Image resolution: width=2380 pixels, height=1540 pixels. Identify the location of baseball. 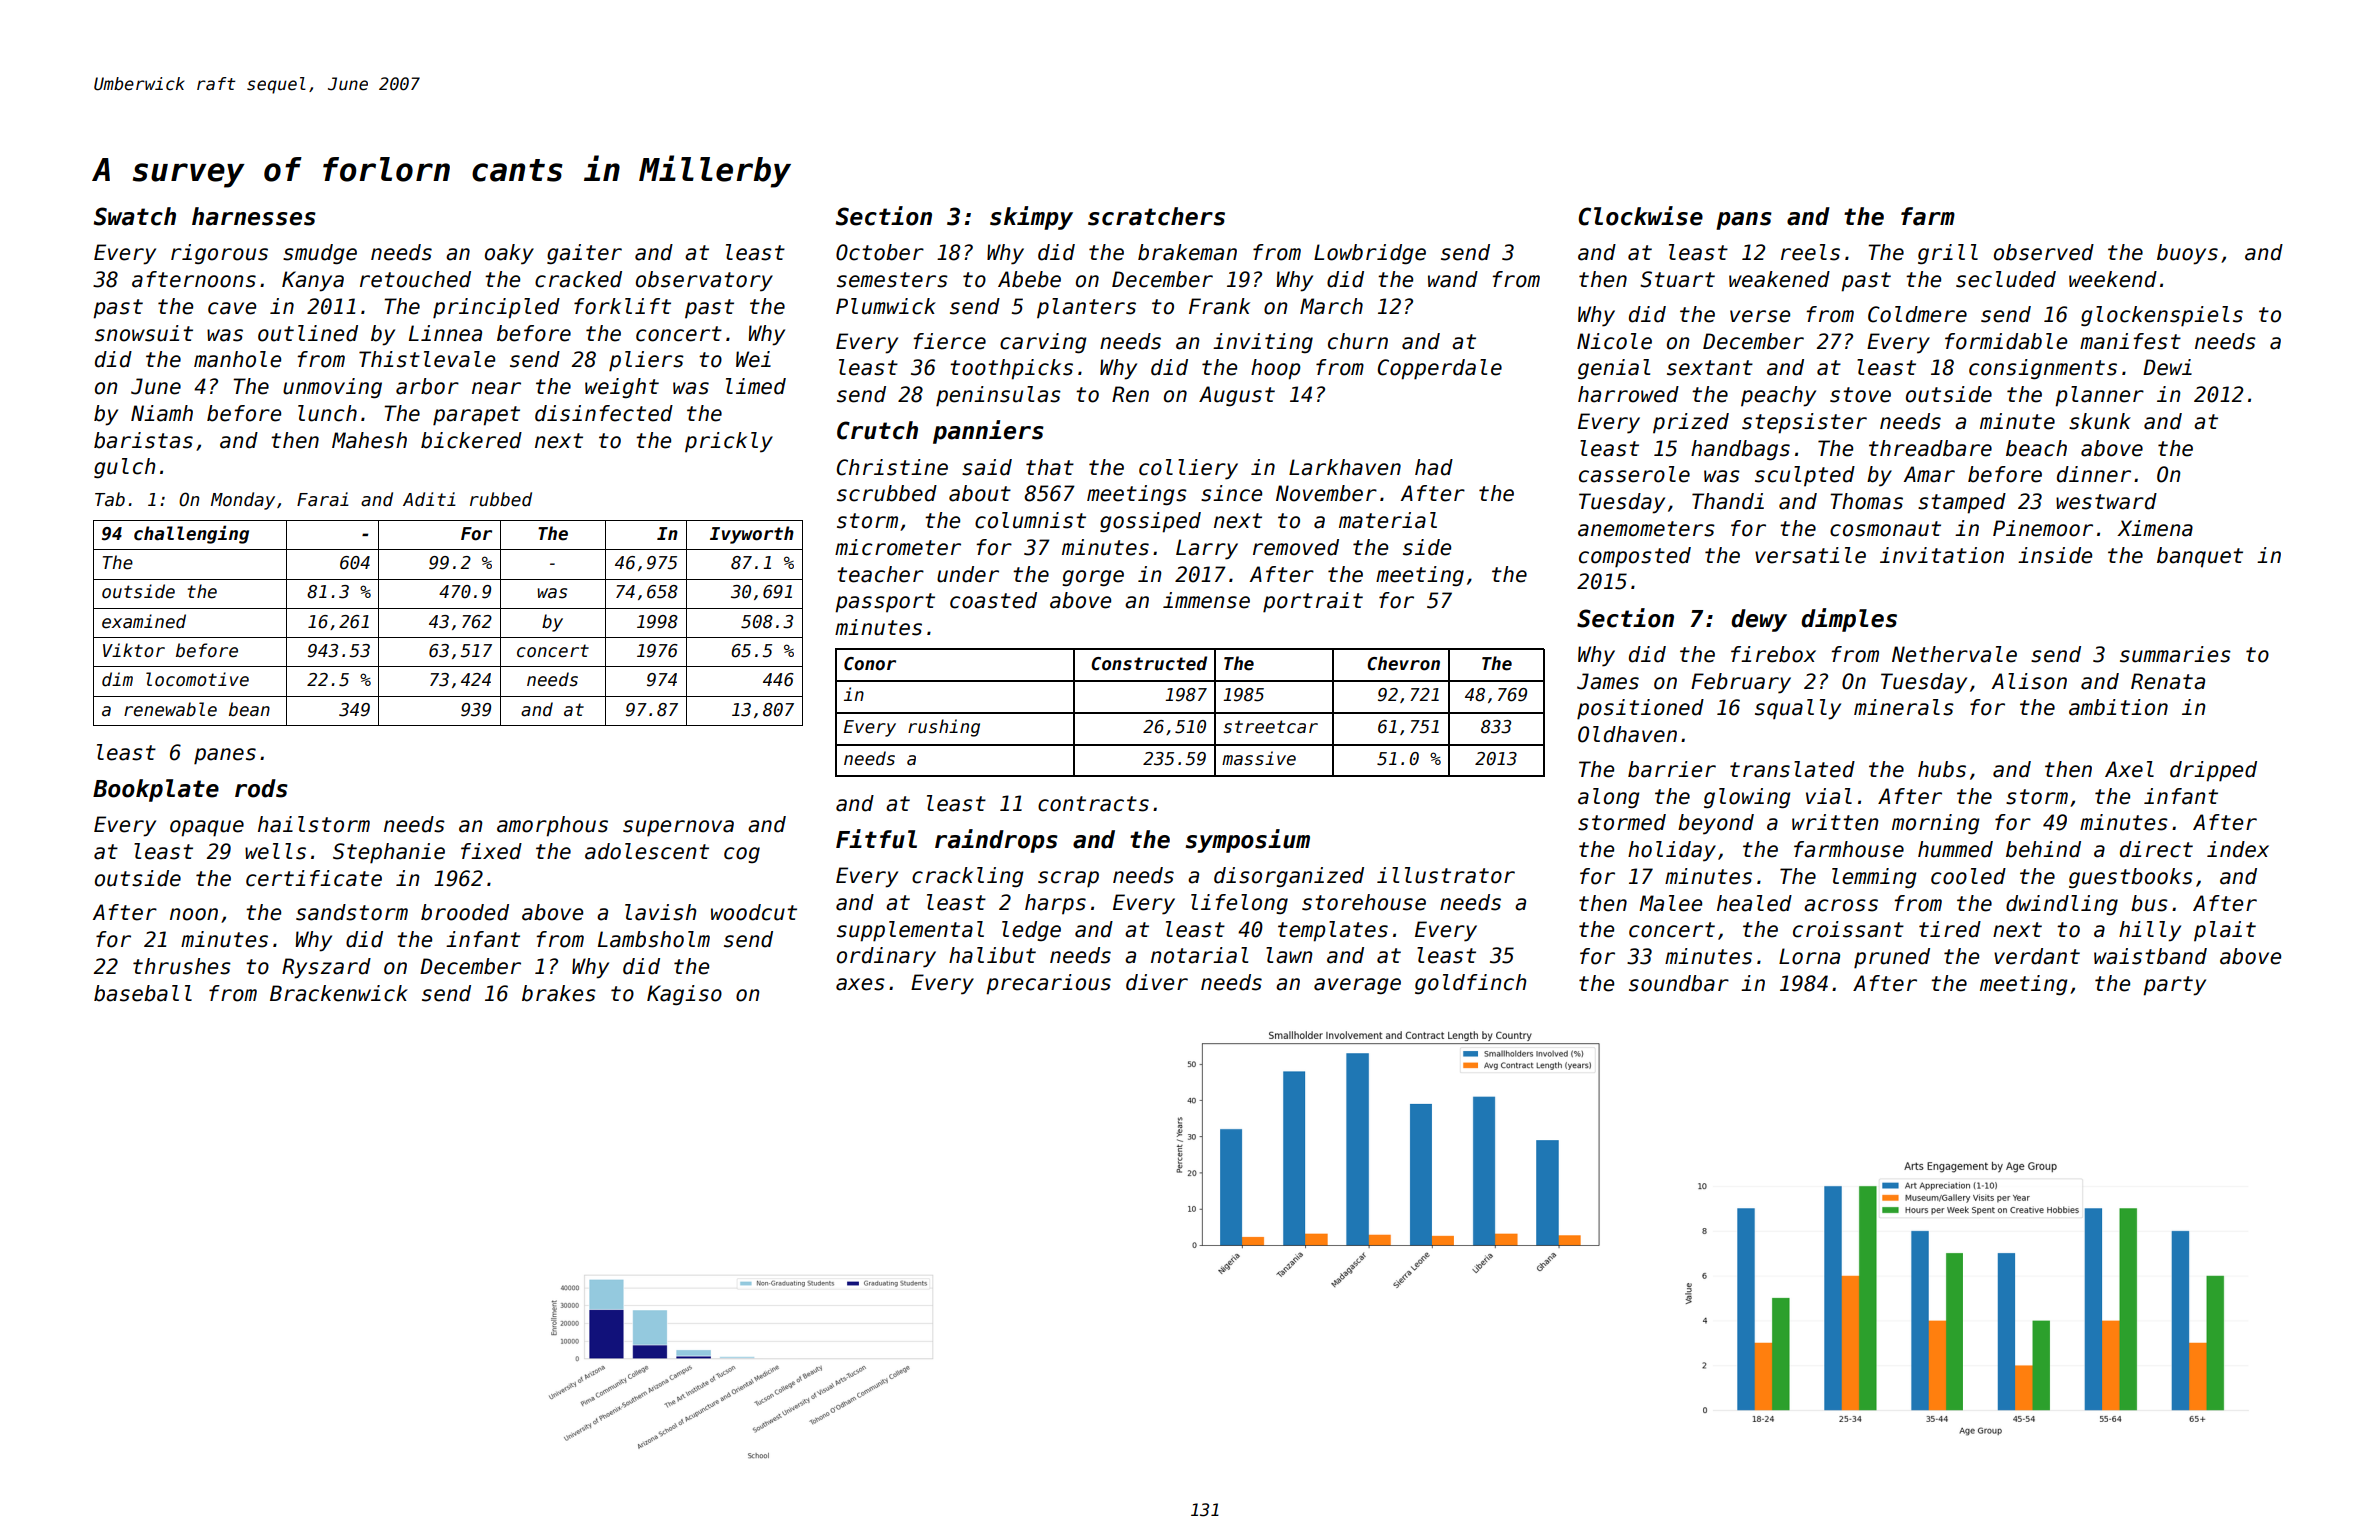
(143, 993).
